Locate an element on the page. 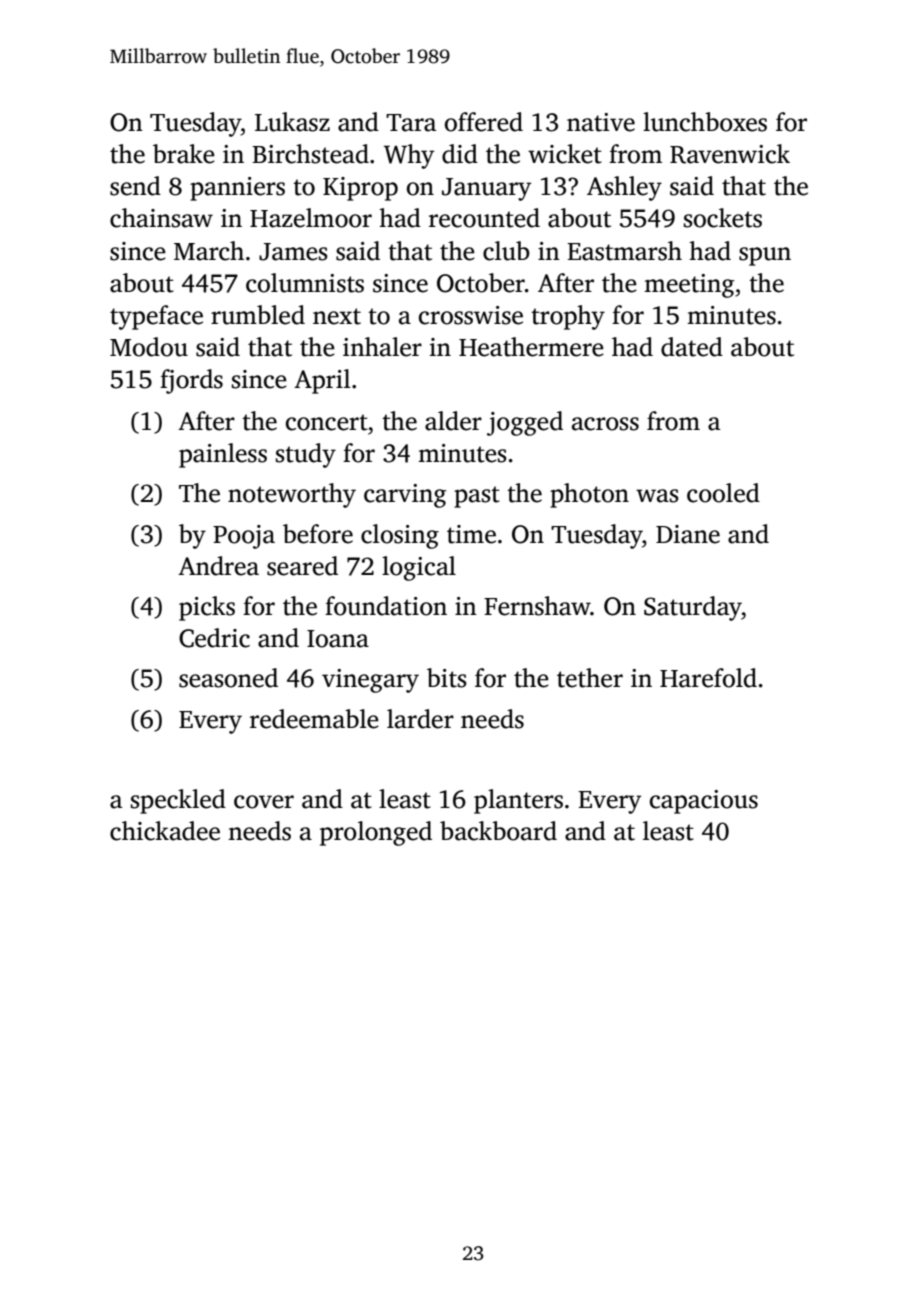  capacious is located at coordinates (704, 802).
